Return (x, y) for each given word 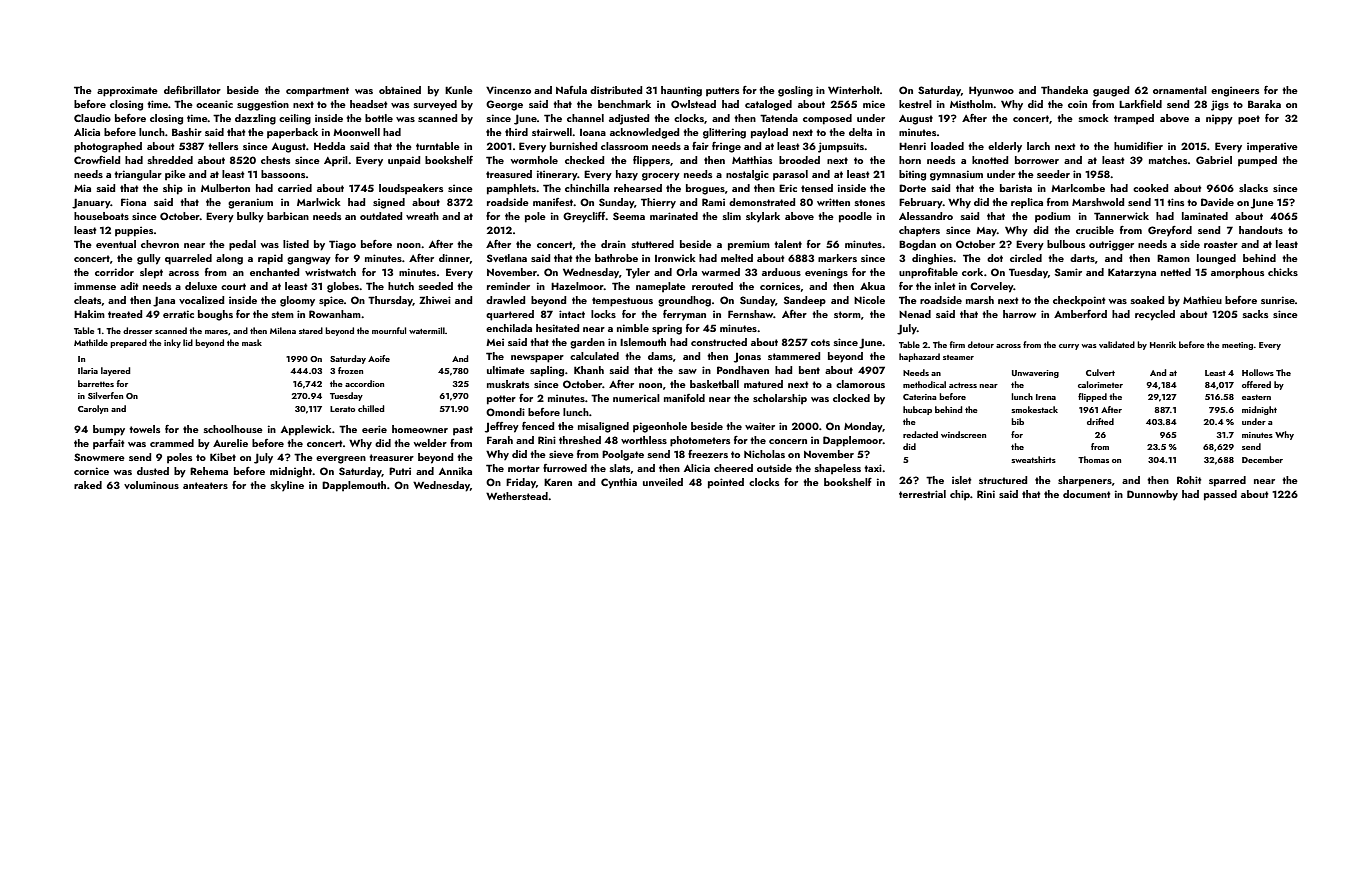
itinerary (557, 175)
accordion (364, 383)
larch (1038, 146)
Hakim (89, 314)
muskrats (508, 384)
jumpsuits (841, 147)
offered (1256, 384)
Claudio (92, 118)
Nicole (869, 300)
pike (175, 175)
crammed (172, 443)
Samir (1068, 272)
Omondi (505, 412)
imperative (1272, 147)
